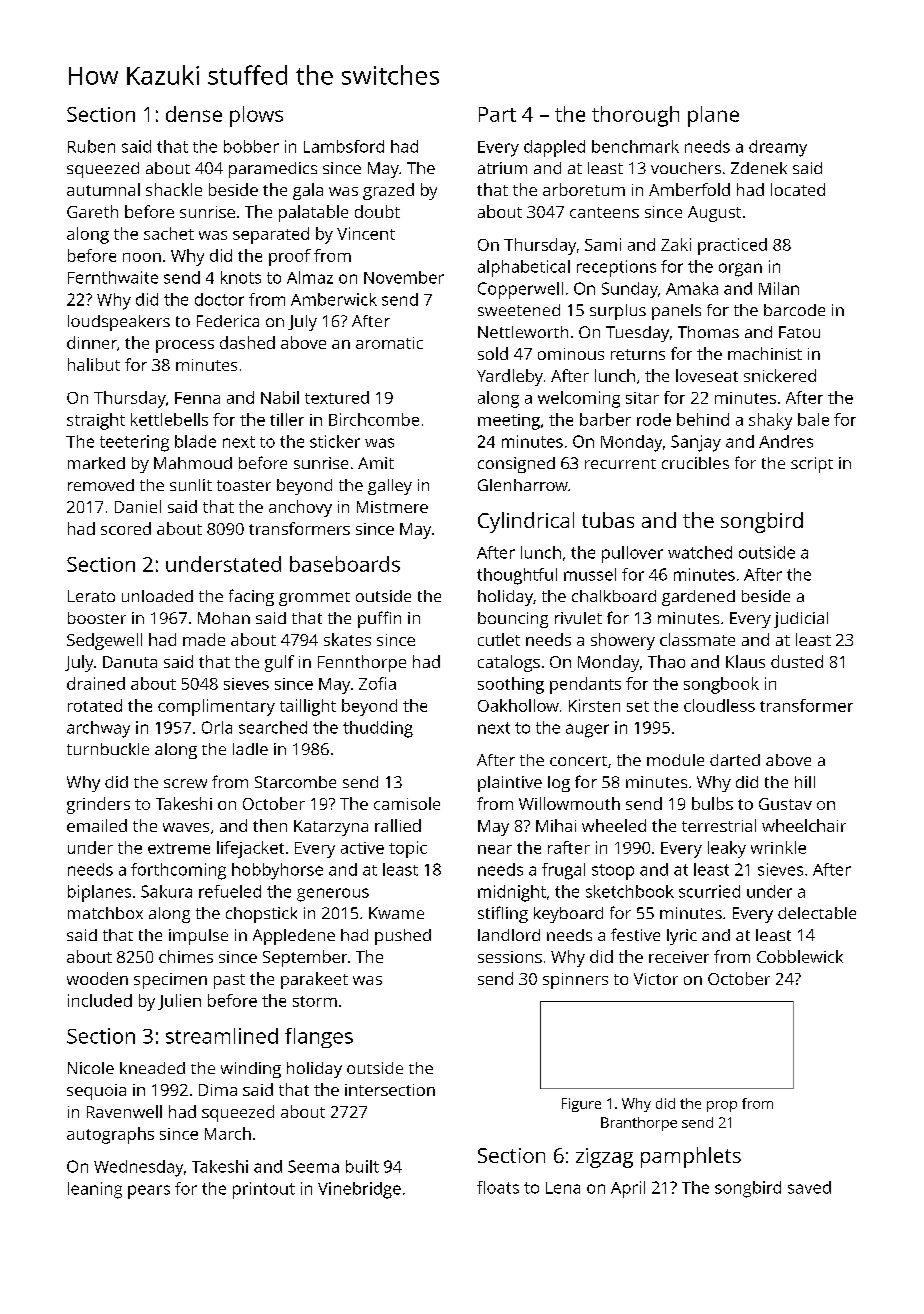 The height and width of the image is (1314, 924). I want to click on extreme, so click(179, 848).
